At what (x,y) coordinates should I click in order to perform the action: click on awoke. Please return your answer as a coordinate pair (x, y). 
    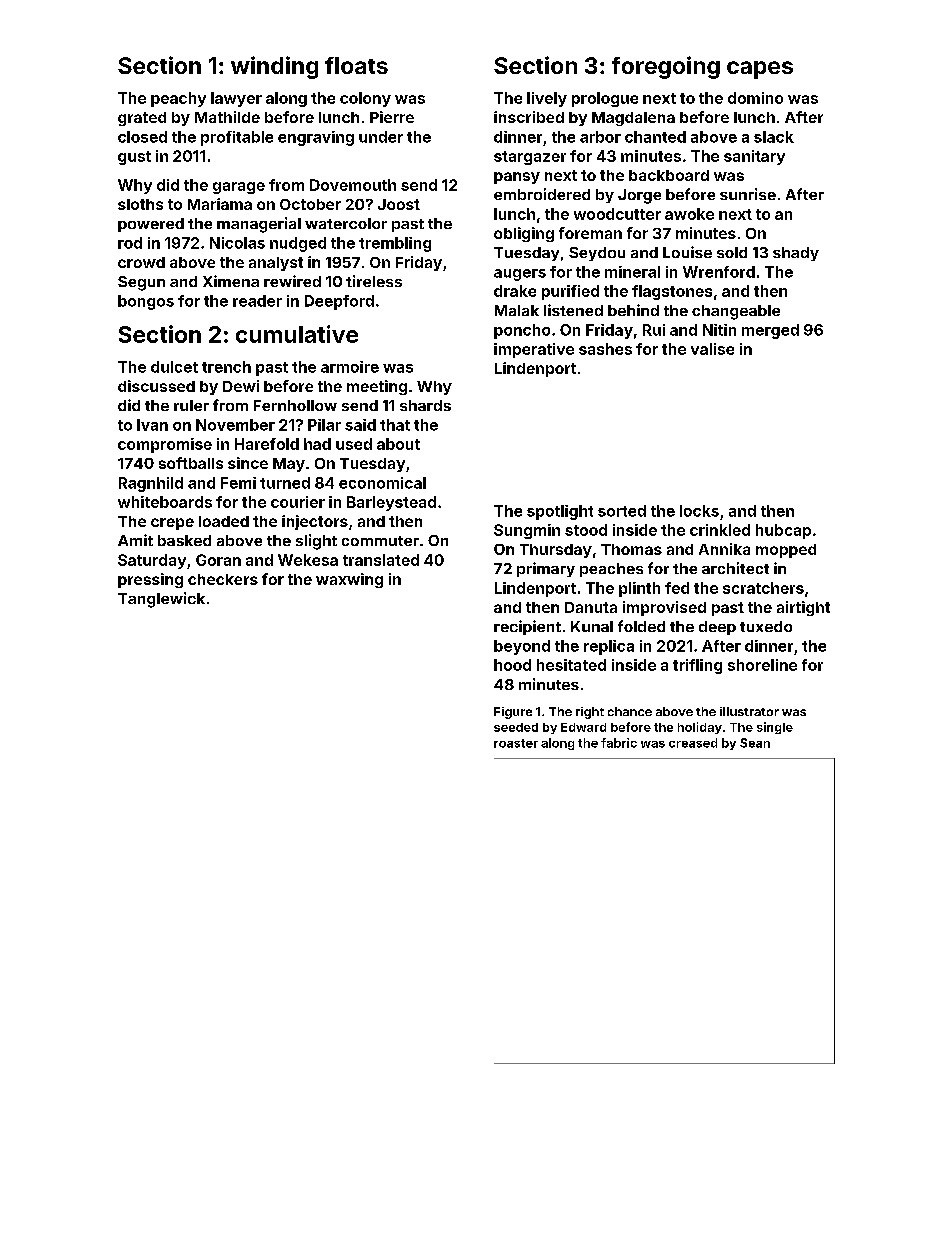
    Looking at the image, I should click on (689, 214).
